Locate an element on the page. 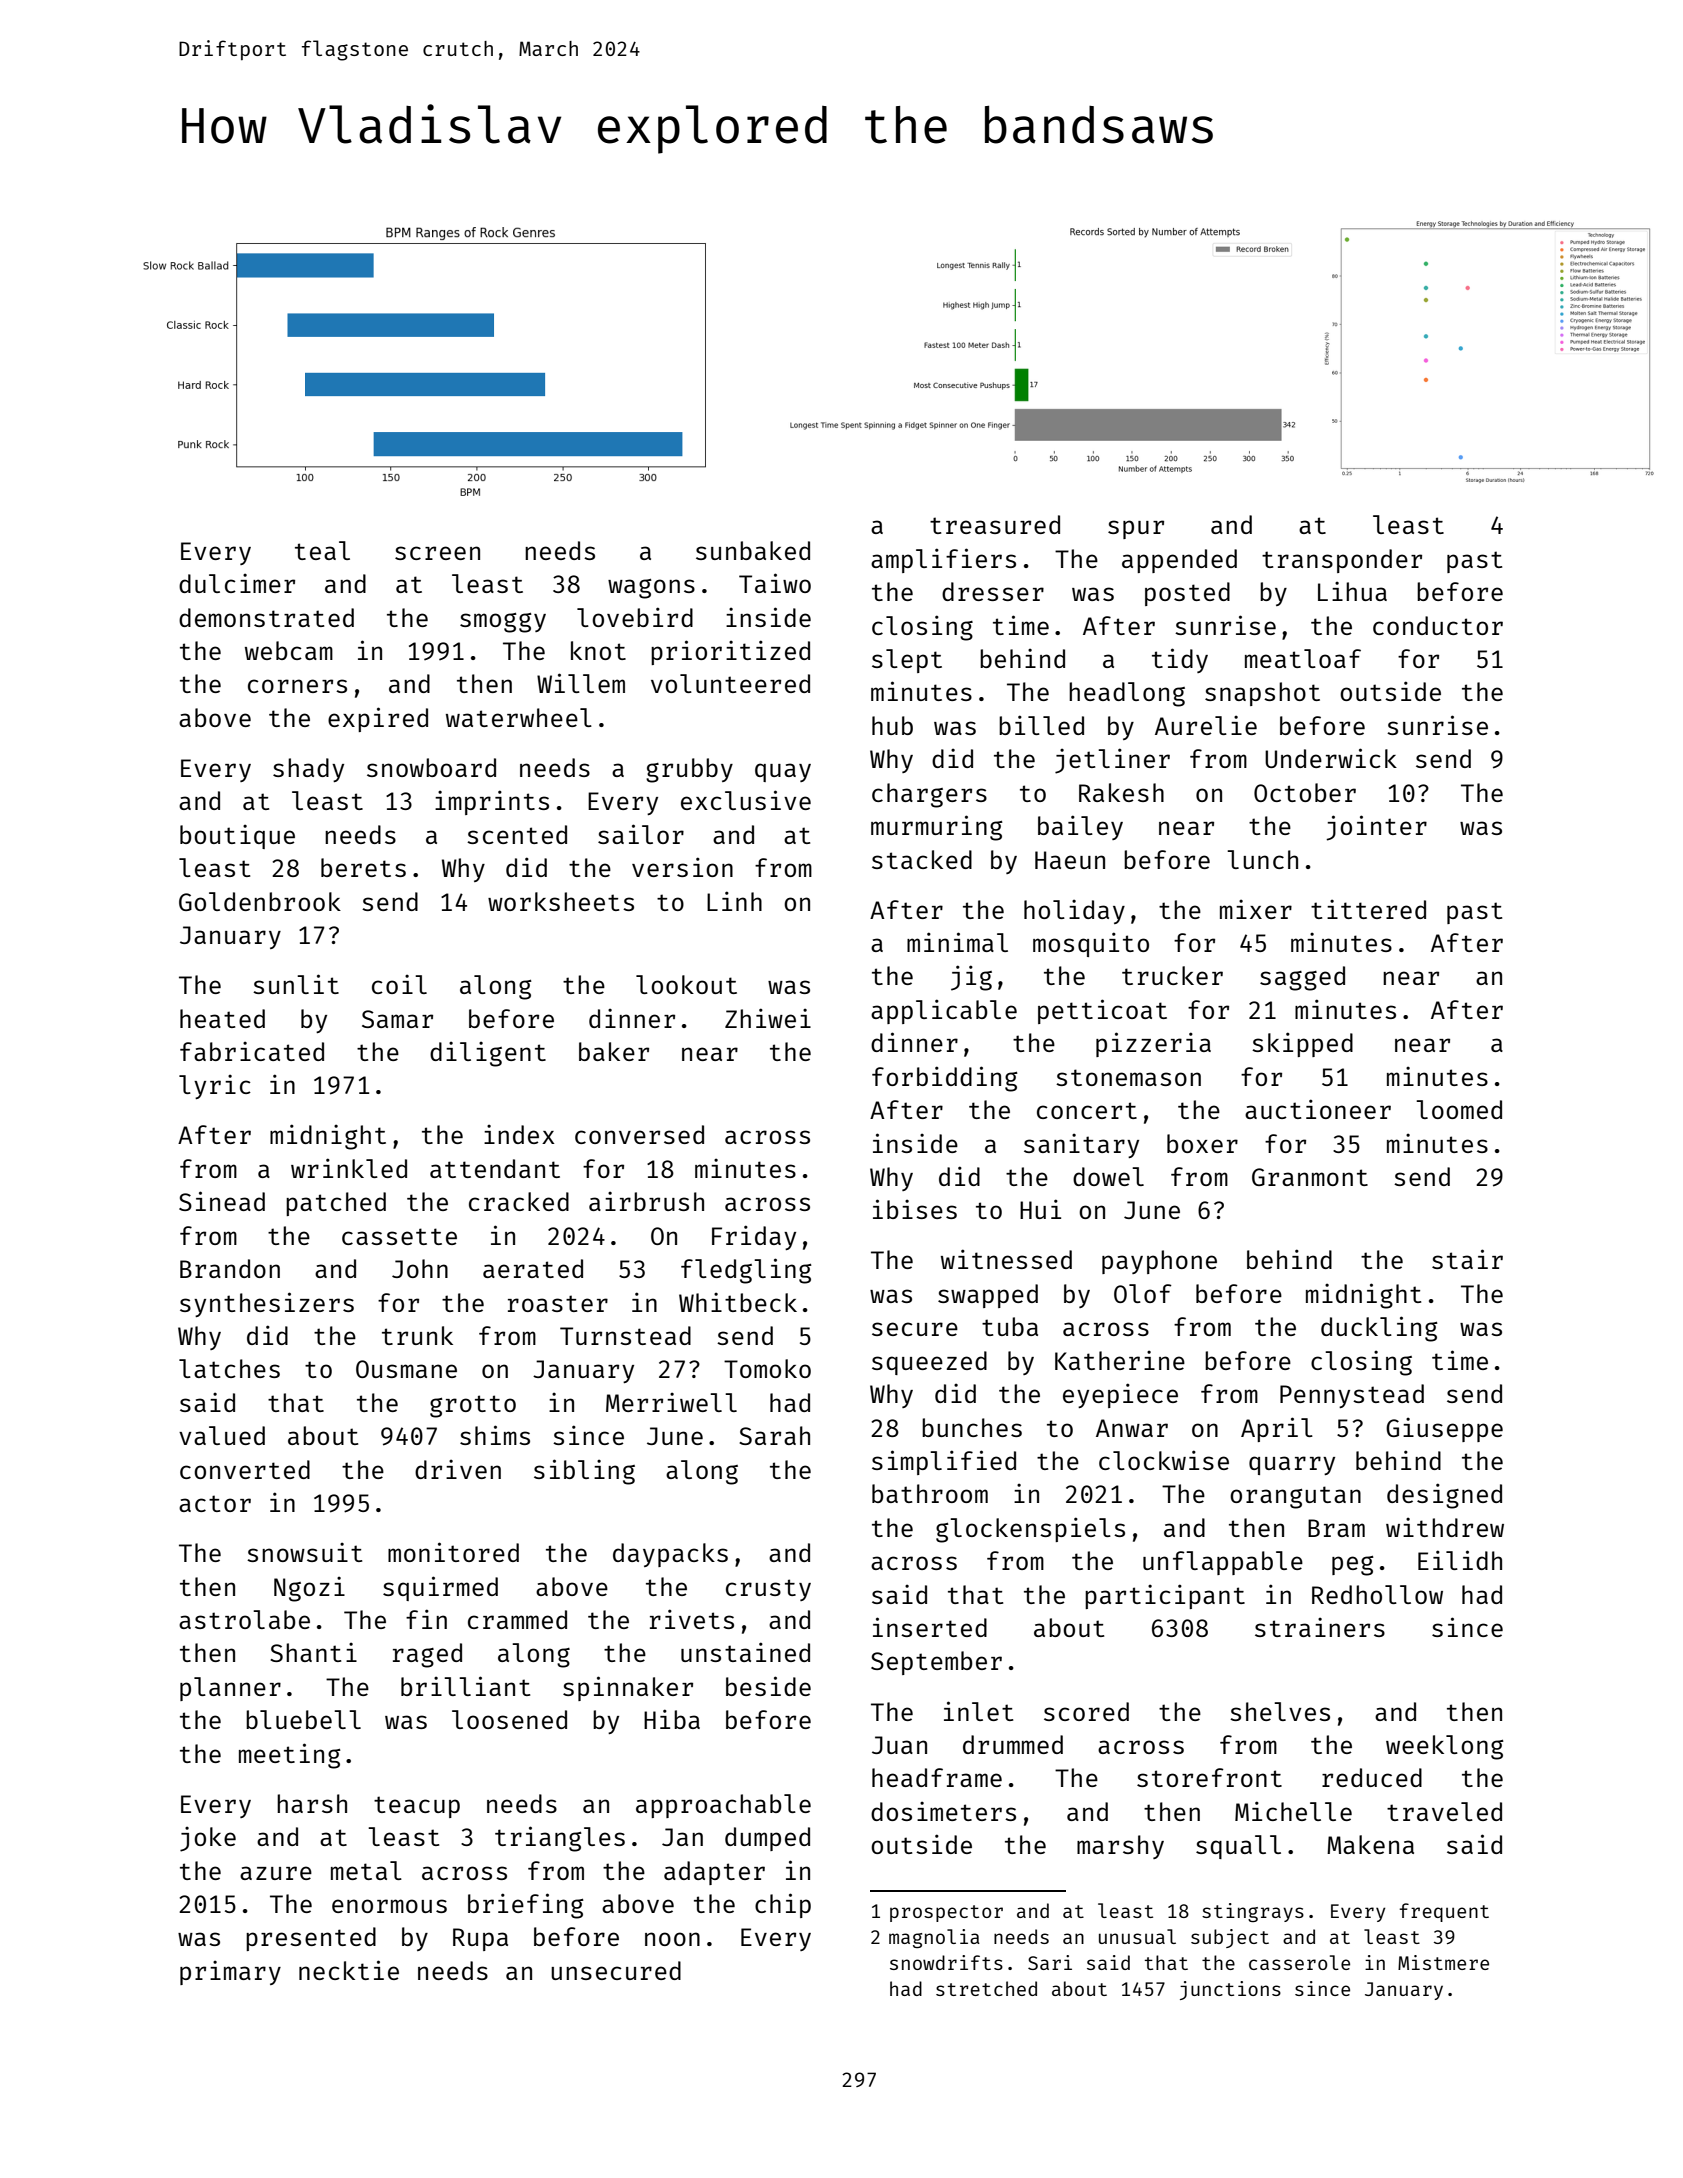  inserted is located at coordinates (930, 1627).
